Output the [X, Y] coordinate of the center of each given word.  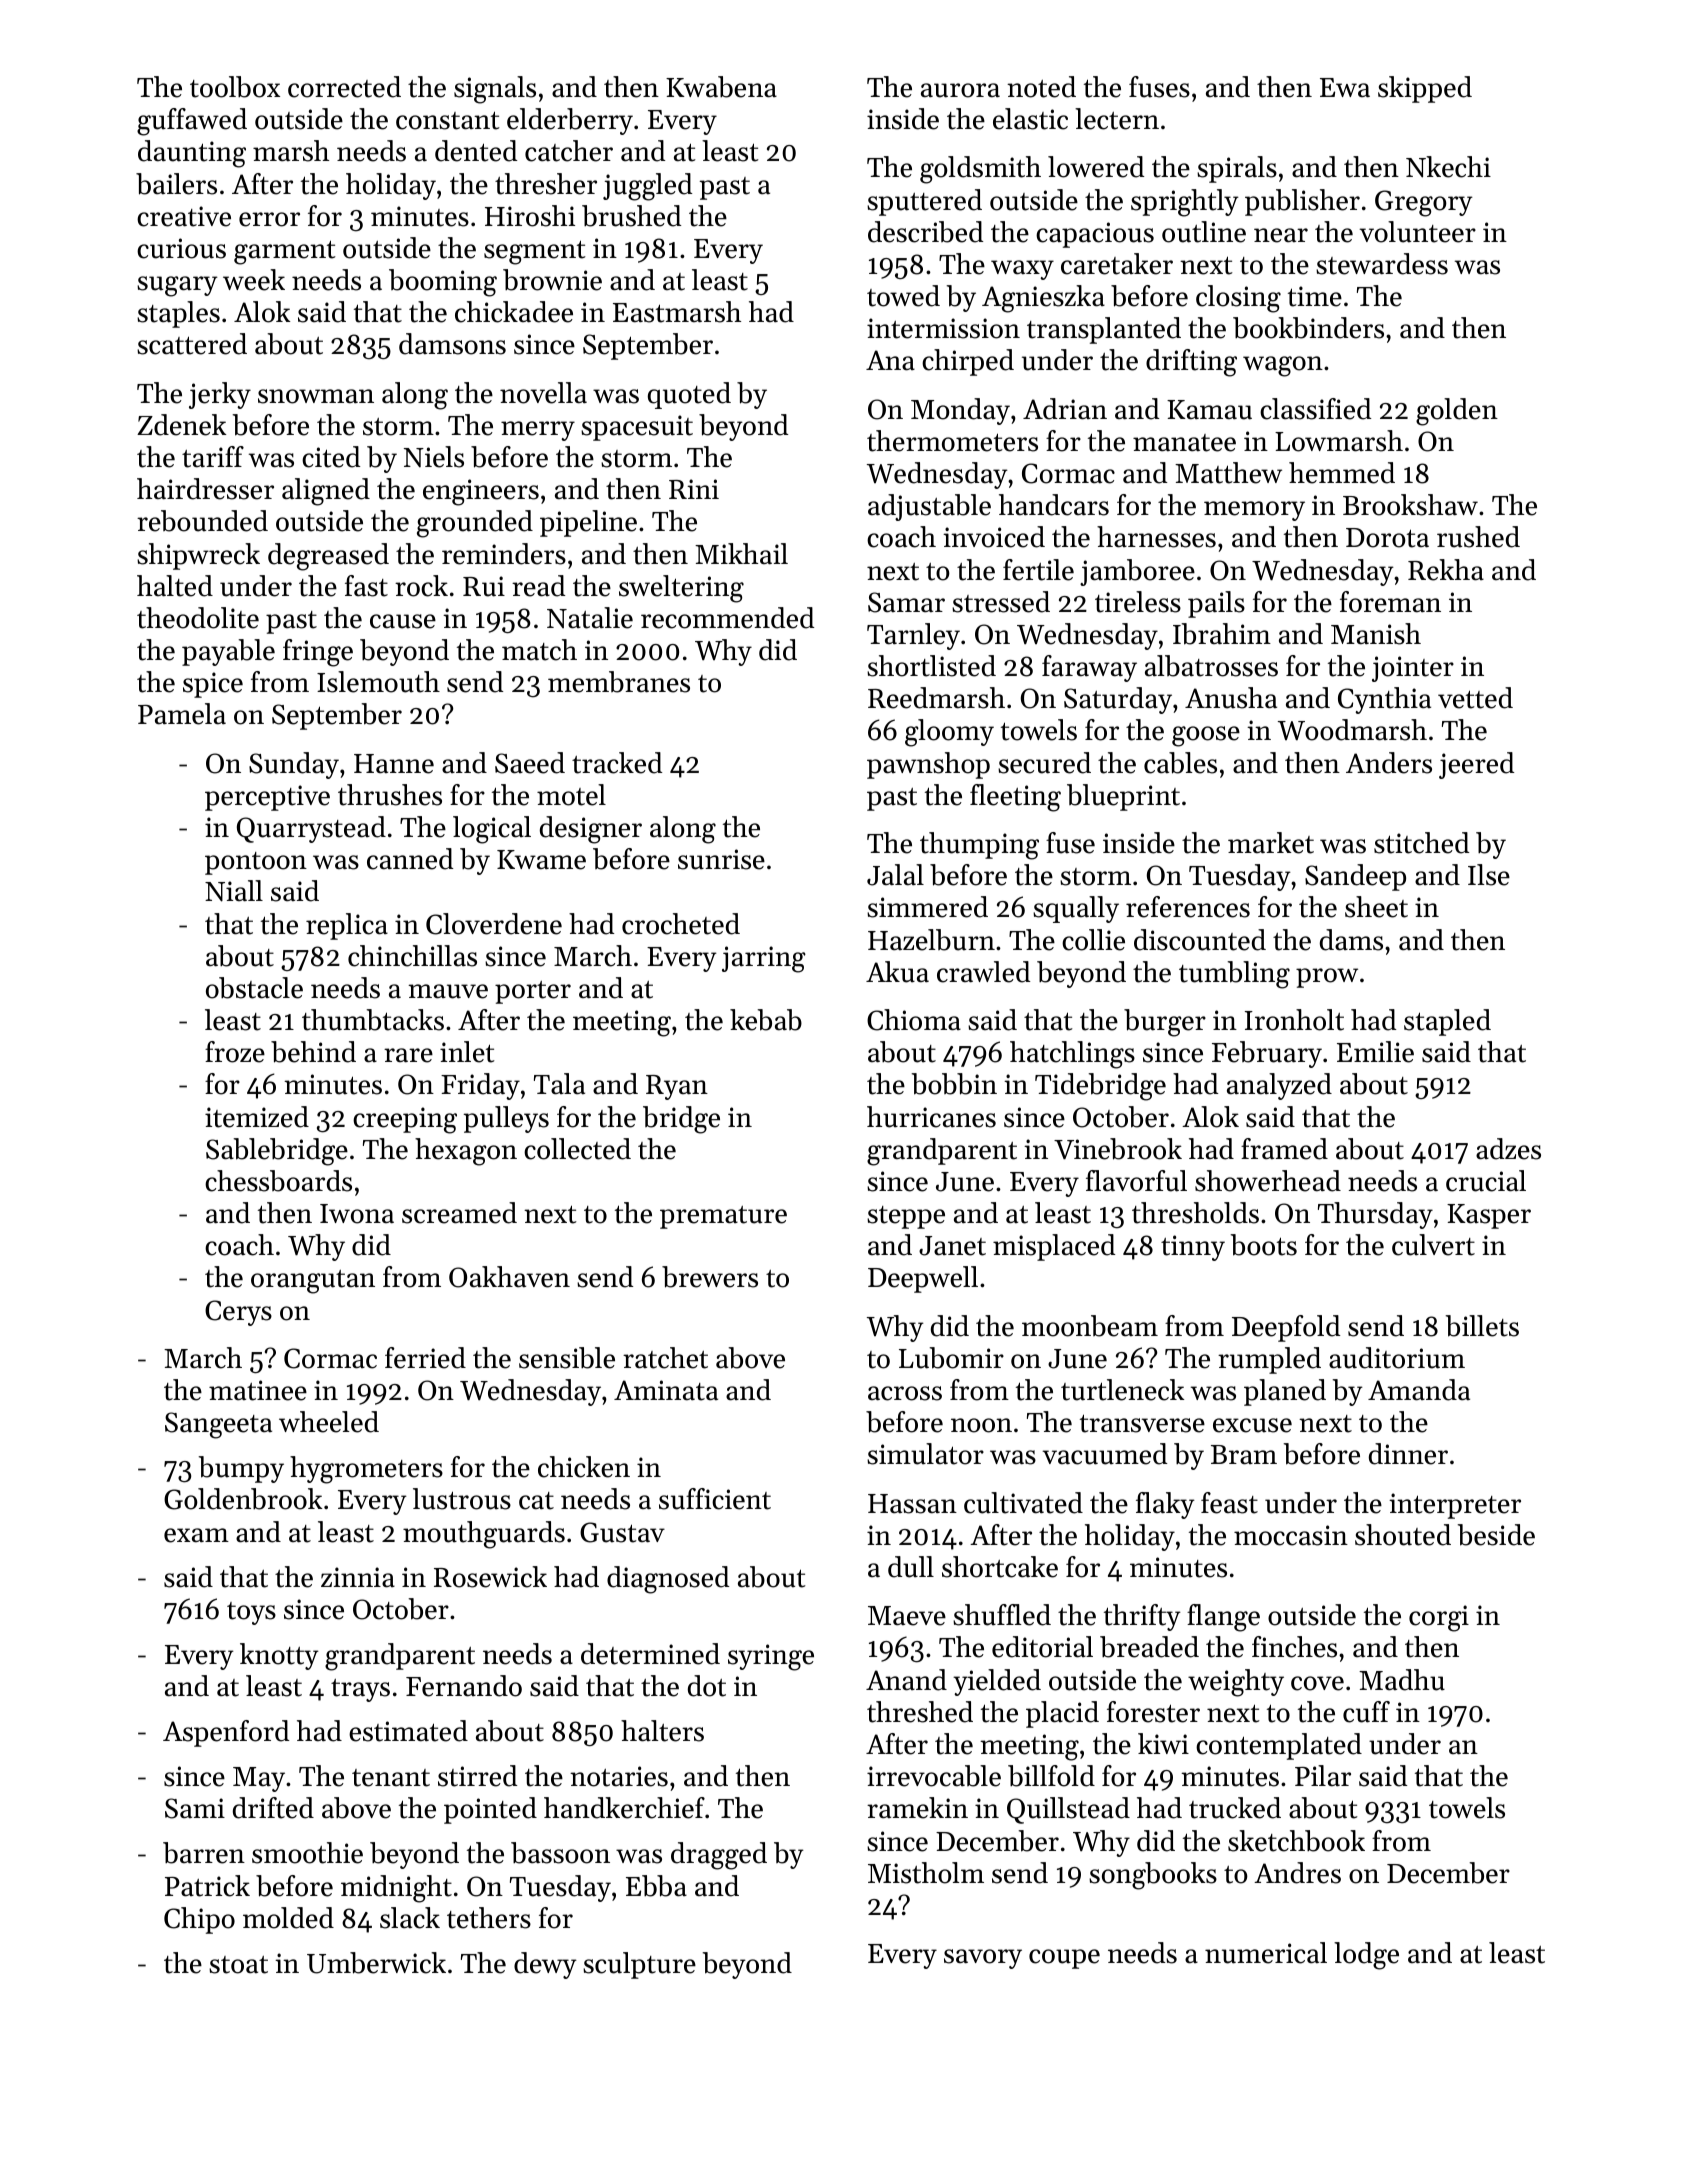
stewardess [1382, 264]
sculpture [639, 1965]
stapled [1447, 1022]
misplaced [1054, 1247]
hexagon [466, 1152]
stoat [238, 1965]
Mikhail [741, 553]
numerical [1266, 1953]
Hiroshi [530, 216]
